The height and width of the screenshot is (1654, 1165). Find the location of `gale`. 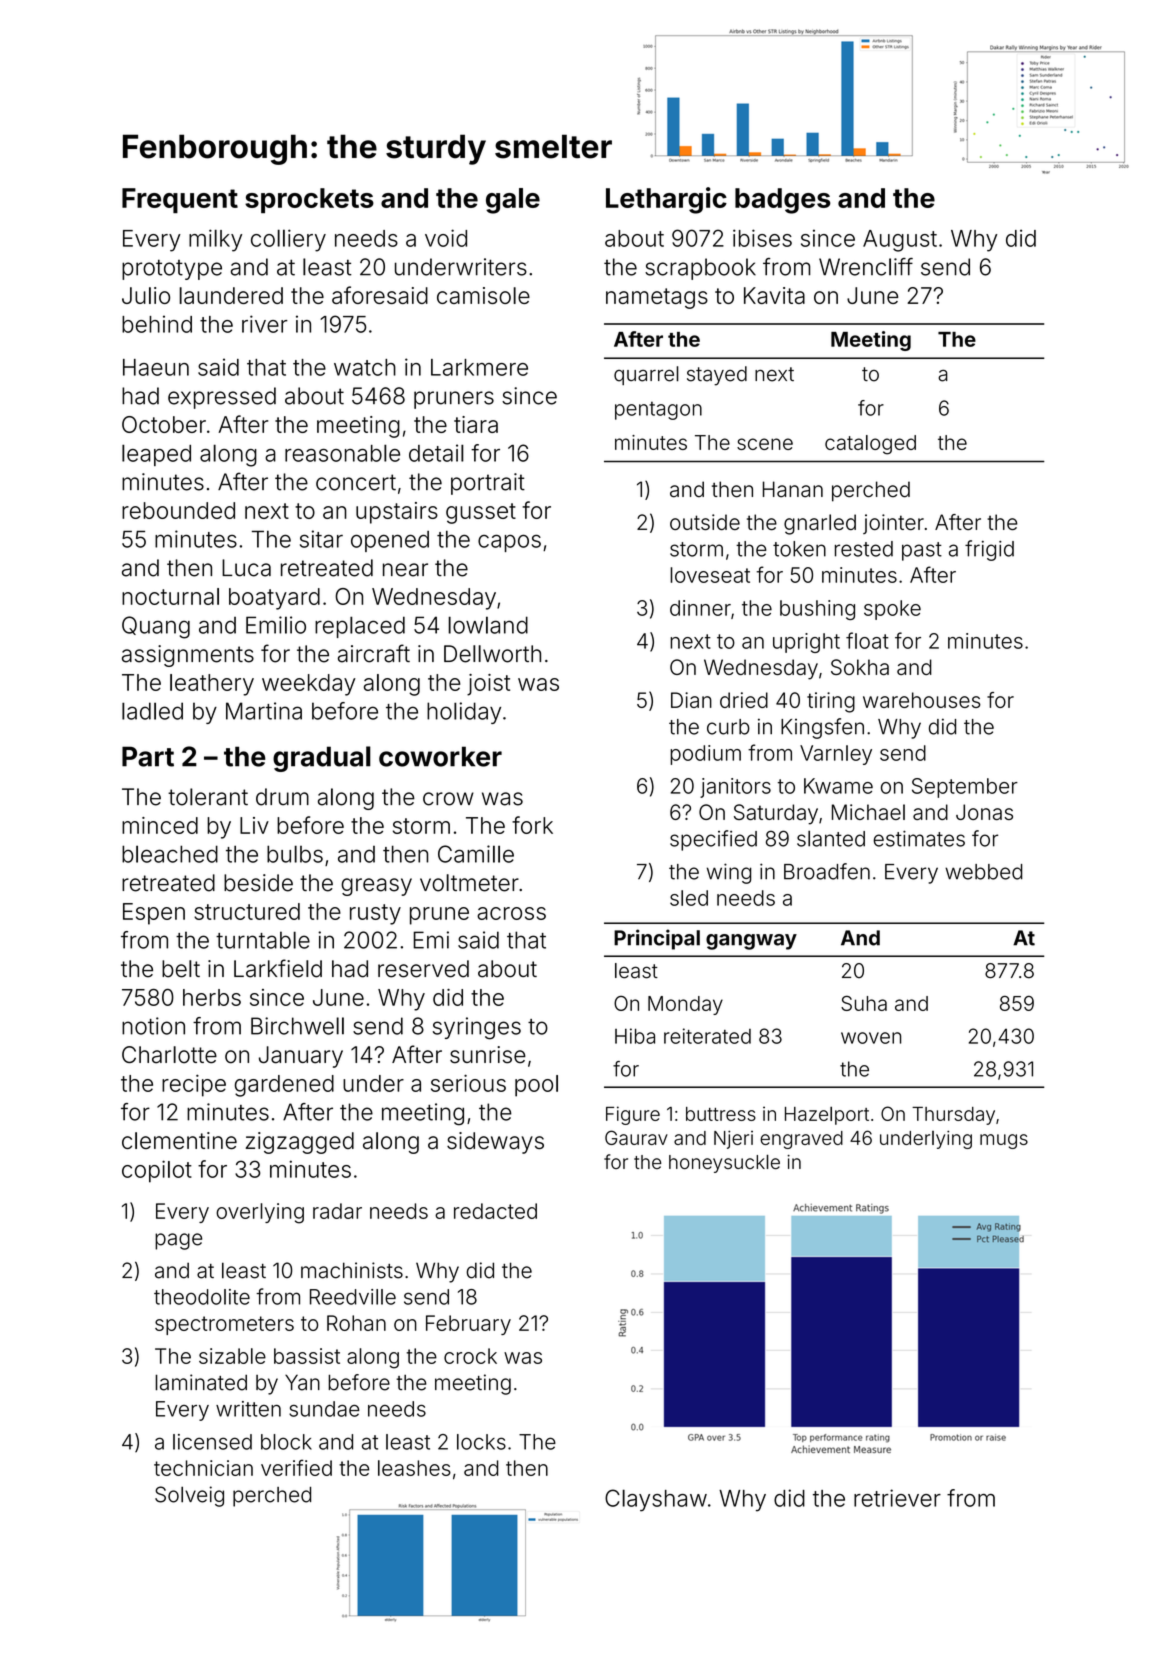

gale is located at coordinates (513, 201).
